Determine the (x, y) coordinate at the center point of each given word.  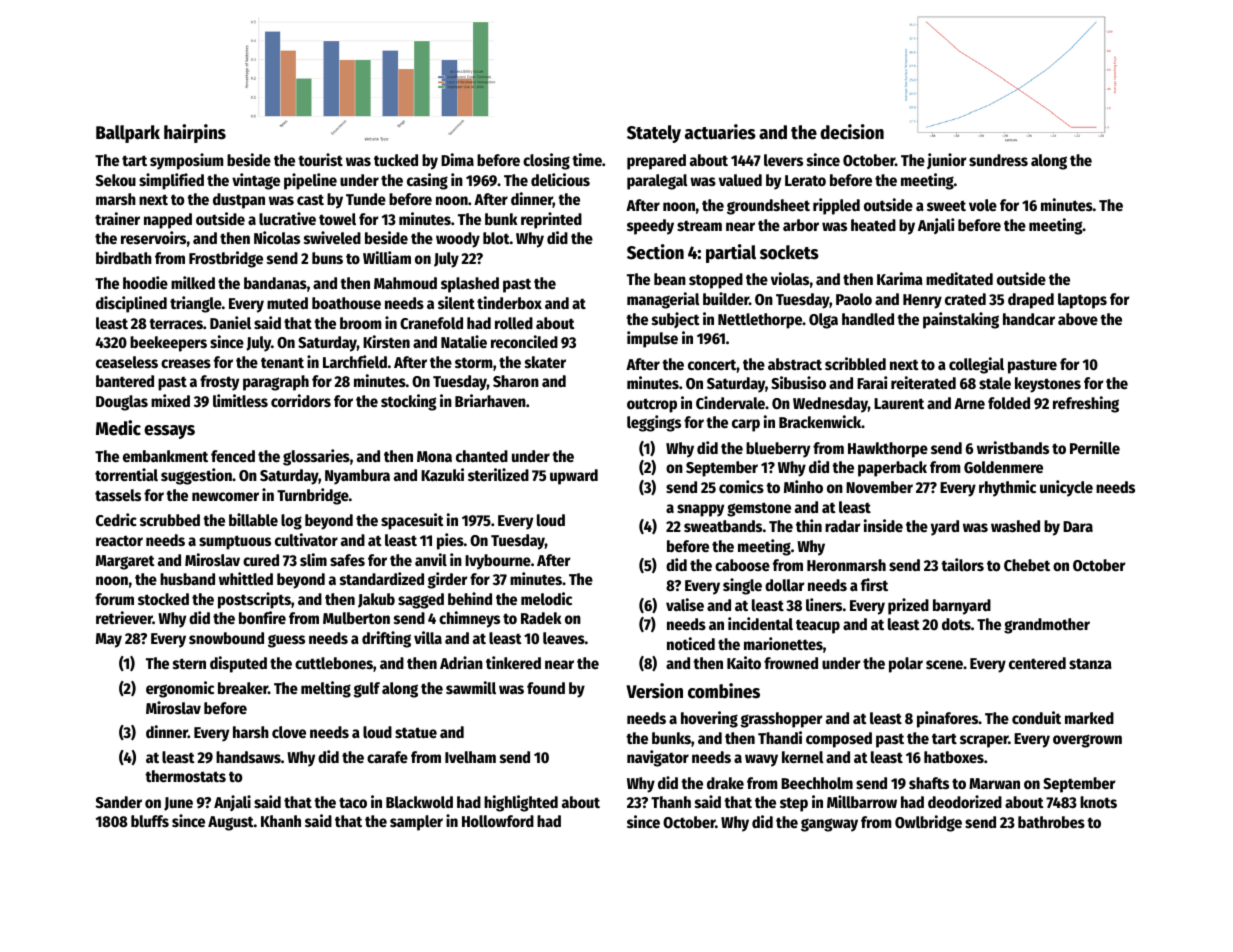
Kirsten (386, 341)
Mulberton (356, 618)
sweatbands (723, 526)
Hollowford (498, 821)
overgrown (1087, 741)
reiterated (923, 382)
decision (852, 132)
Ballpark (128, 134)
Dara (1078, 526)
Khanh (281, 821)
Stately (654, 134)
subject (676, 320)
